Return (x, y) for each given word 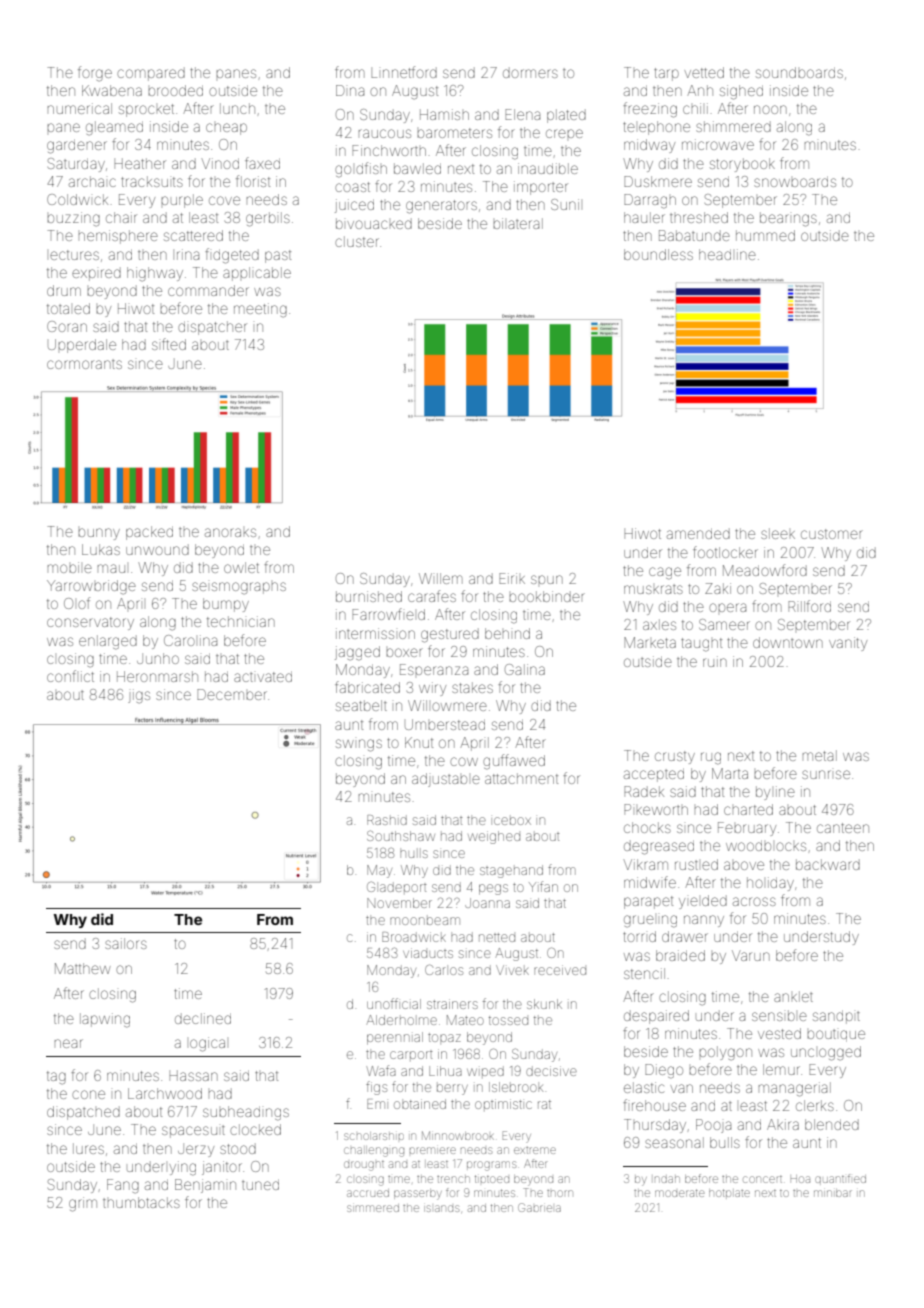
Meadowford (765, 570)
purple (182, 201)
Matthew (83, 968)
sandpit (836, 1017)
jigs (139, 696)
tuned (260, 1184)
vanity (848, 644)
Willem (440, 578)
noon (770, 109)
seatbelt (361, 705)
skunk (544, 1004)
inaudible (548, 168)
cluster (357, 241)
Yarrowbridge (91, 587)
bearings (788, 219)
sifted (169, 344)
